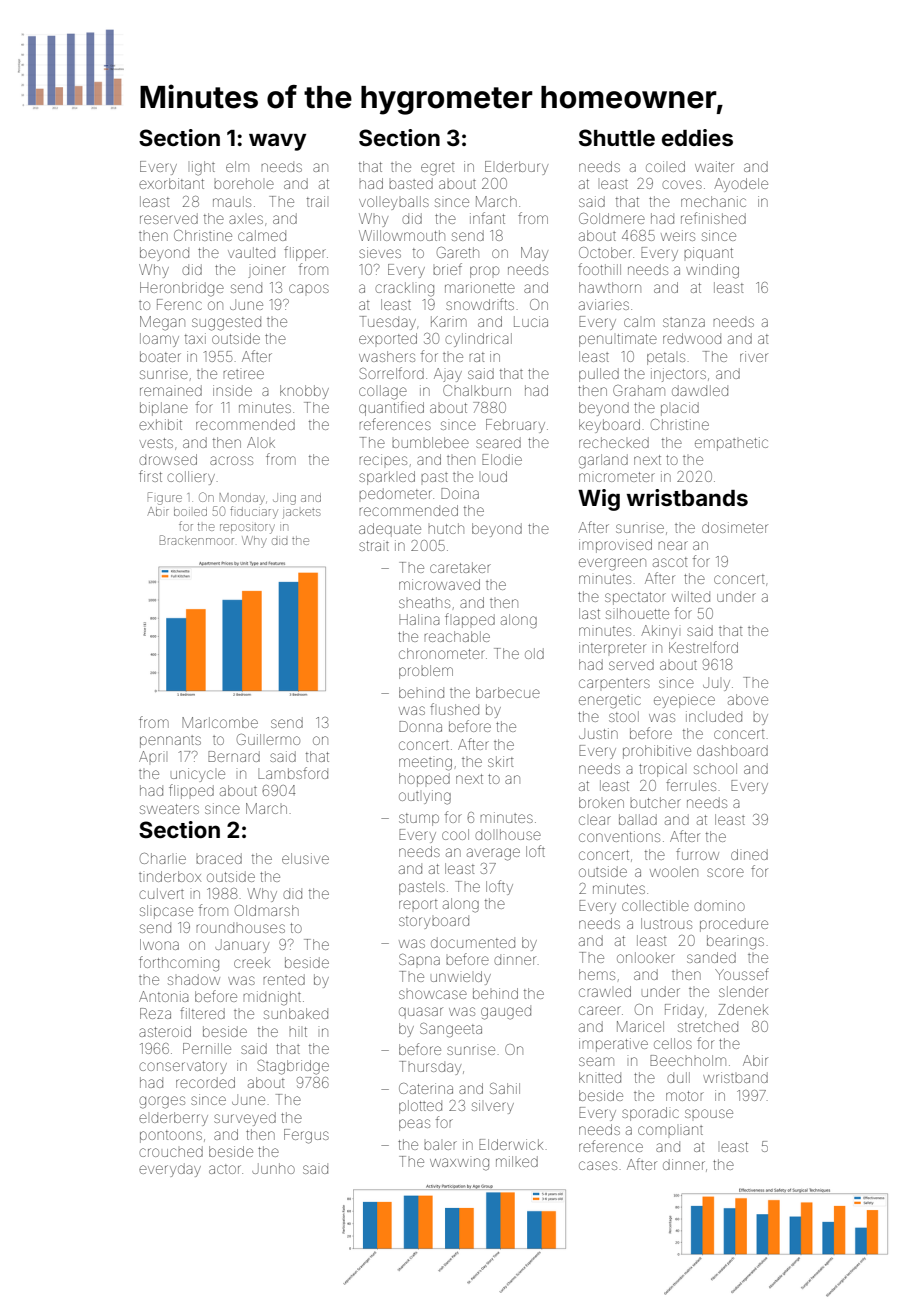  What do you see at coordinates (709, 1113) in the document?
I see `spouse` at bounding box center [709, 1113].
